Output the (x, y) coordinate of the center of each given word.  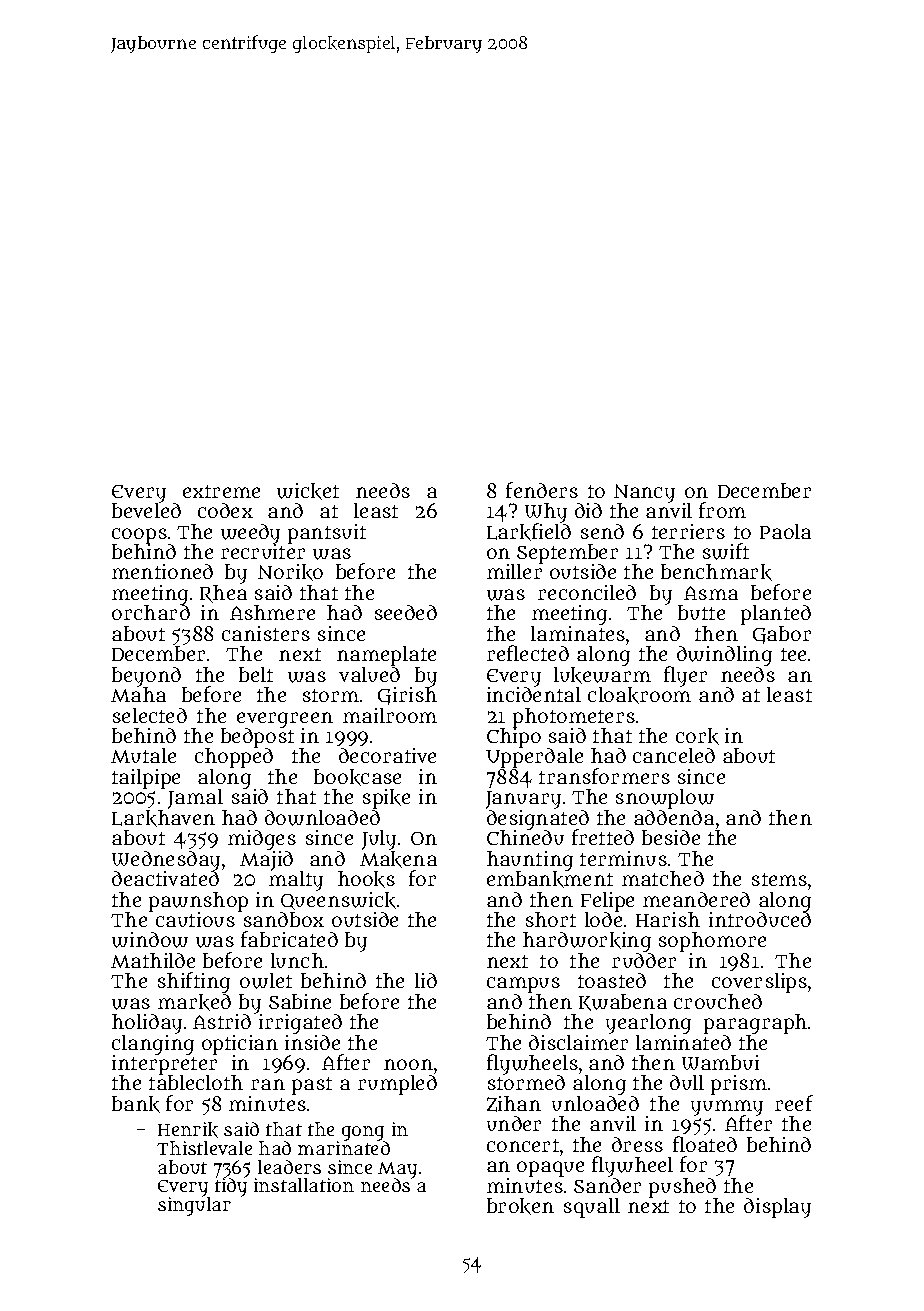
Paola (785, 531)
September (567, 554)
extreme (221, 491)
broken (520, 1206)
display (777, 1208)
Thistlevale (204, 1148)
